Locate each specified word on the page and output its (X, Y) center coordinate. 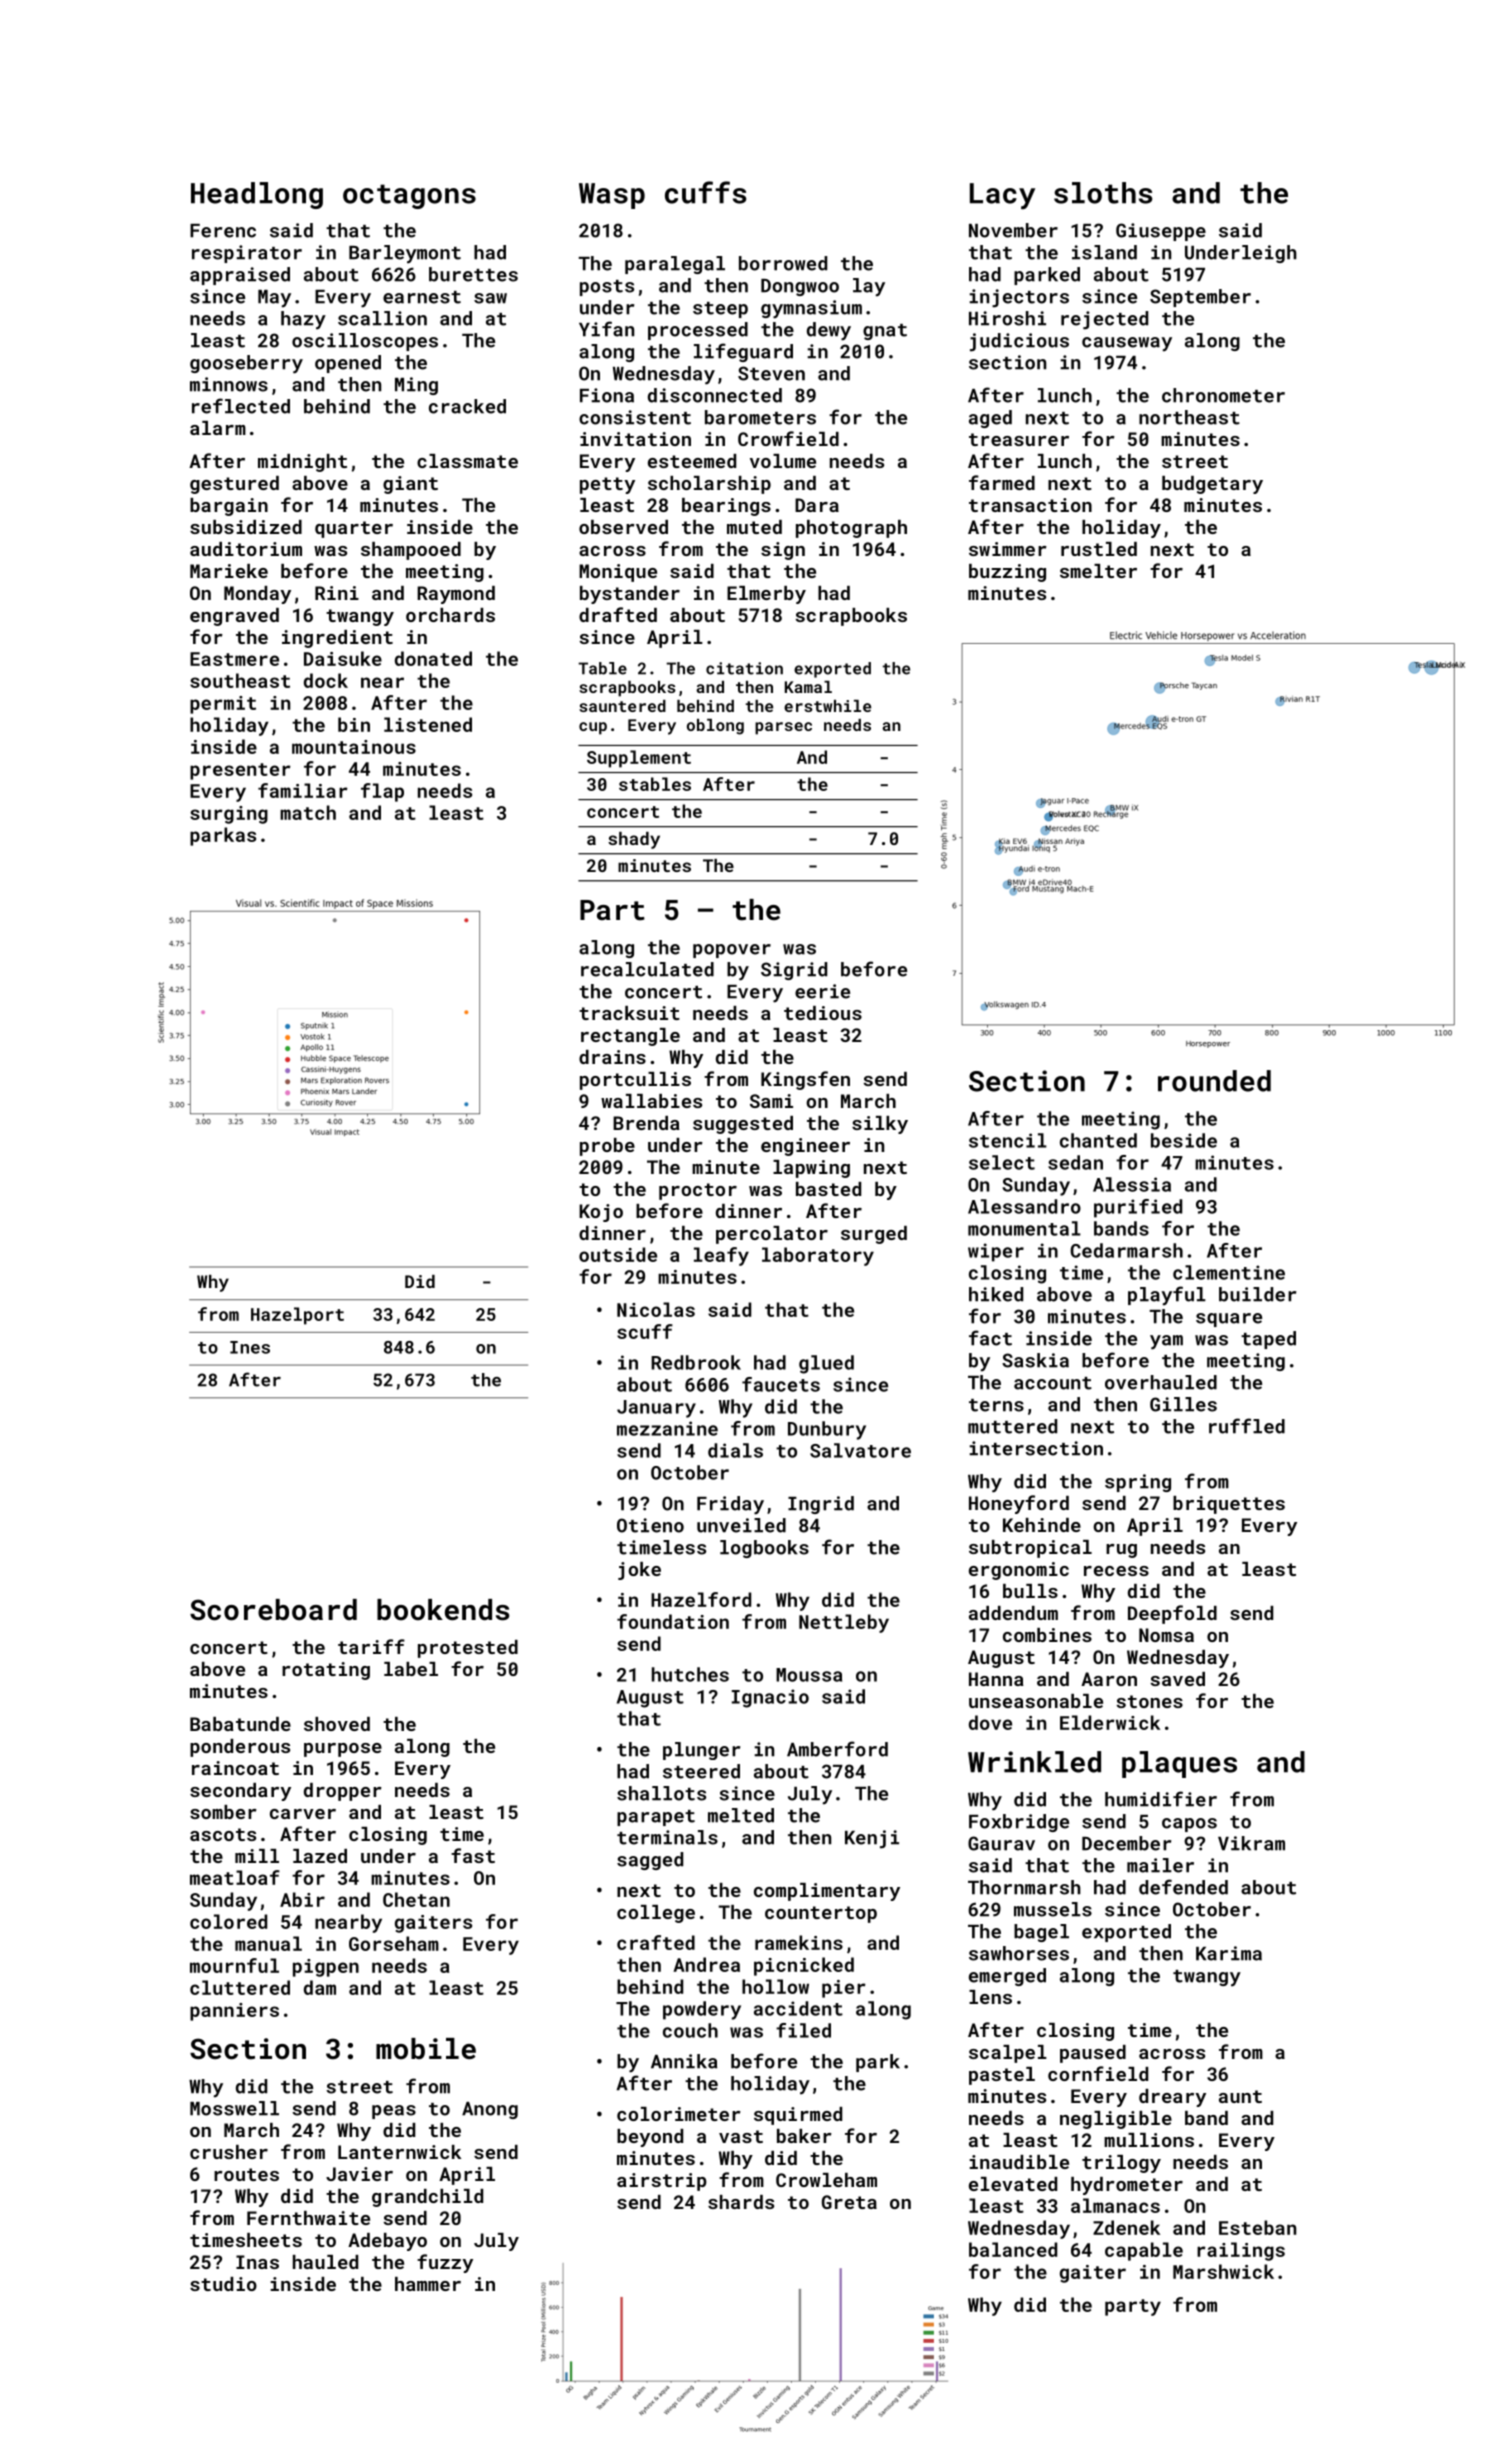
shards (741, 2202)
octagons (409, 196)
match (308, 812)
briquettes (1229, 1505)
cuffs (705, 192)
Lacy (1002, 196)
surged (874, 1235)
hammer (428, 2284)
